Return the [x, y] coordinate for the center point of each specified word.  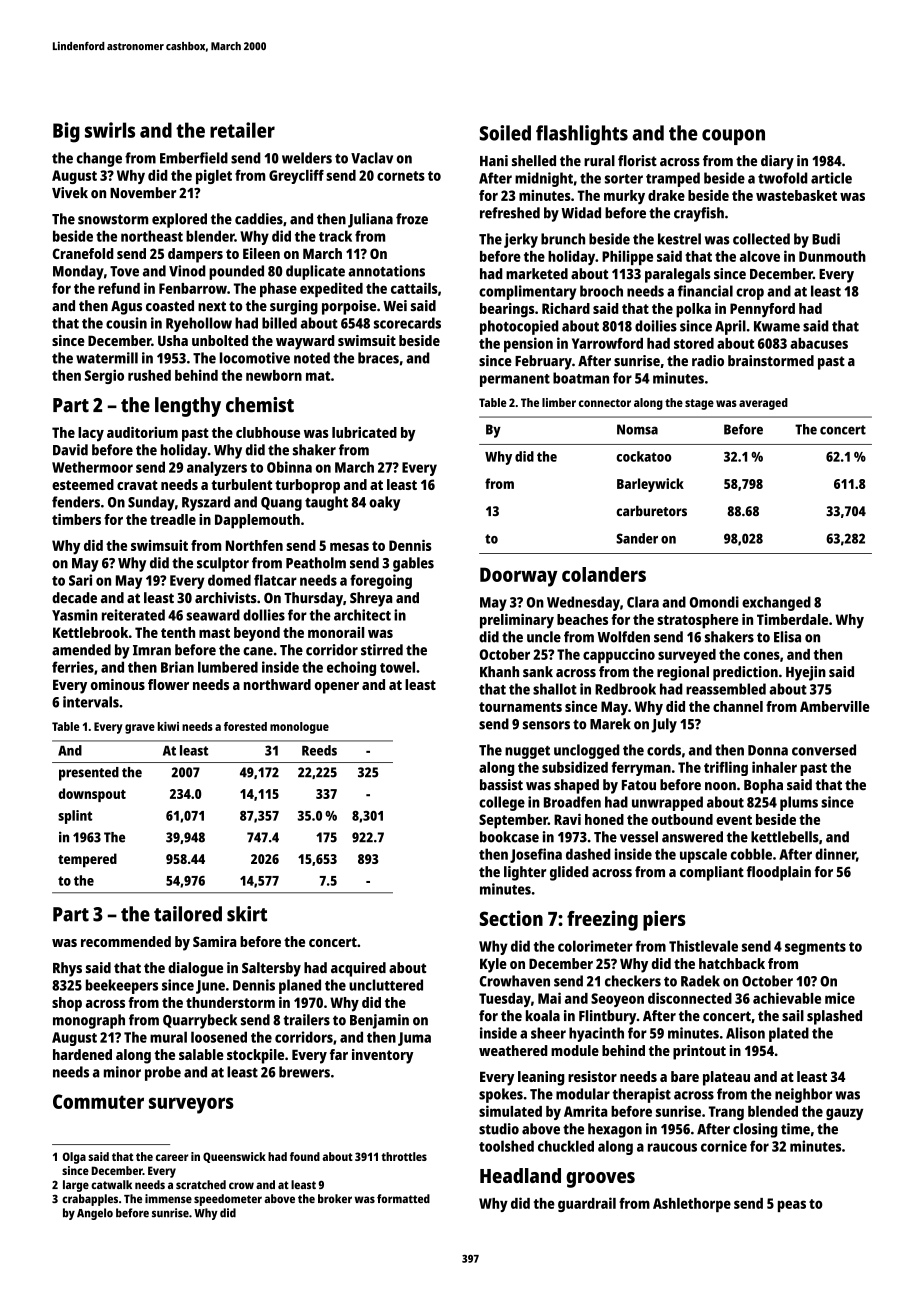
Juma [414, 1039]
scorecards [407, 323]
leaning [541, 1078]
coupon [733, 137]
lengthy [188, 407]
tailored [188, 914]
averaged [763, 404]
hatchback [732, 963]
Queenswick [234, 1157]
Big [66, 132]
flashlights [582, 135]
